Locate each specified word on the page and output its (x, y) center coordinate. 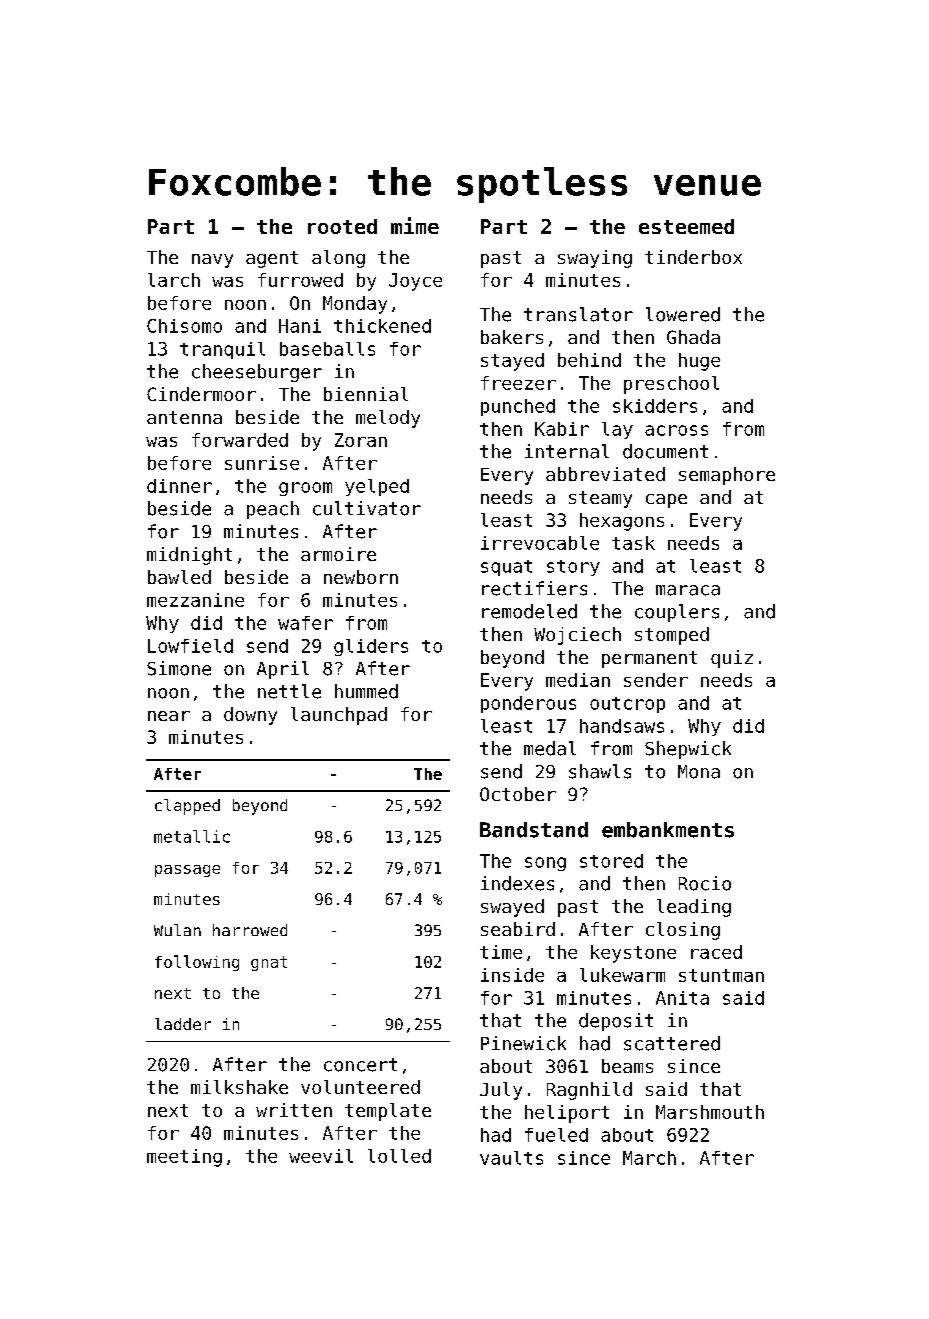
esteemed (686, 226)
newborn (361, 577)
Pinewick (523, 1043)
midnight (189, 556)
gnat (269, 963)
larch (174, 280)
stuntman (721, 975)
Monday (355, 305)
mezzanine (195, 600)
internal (567, 451)
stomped (672, 636)
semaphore (727, 476)
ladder (183, 1024)
